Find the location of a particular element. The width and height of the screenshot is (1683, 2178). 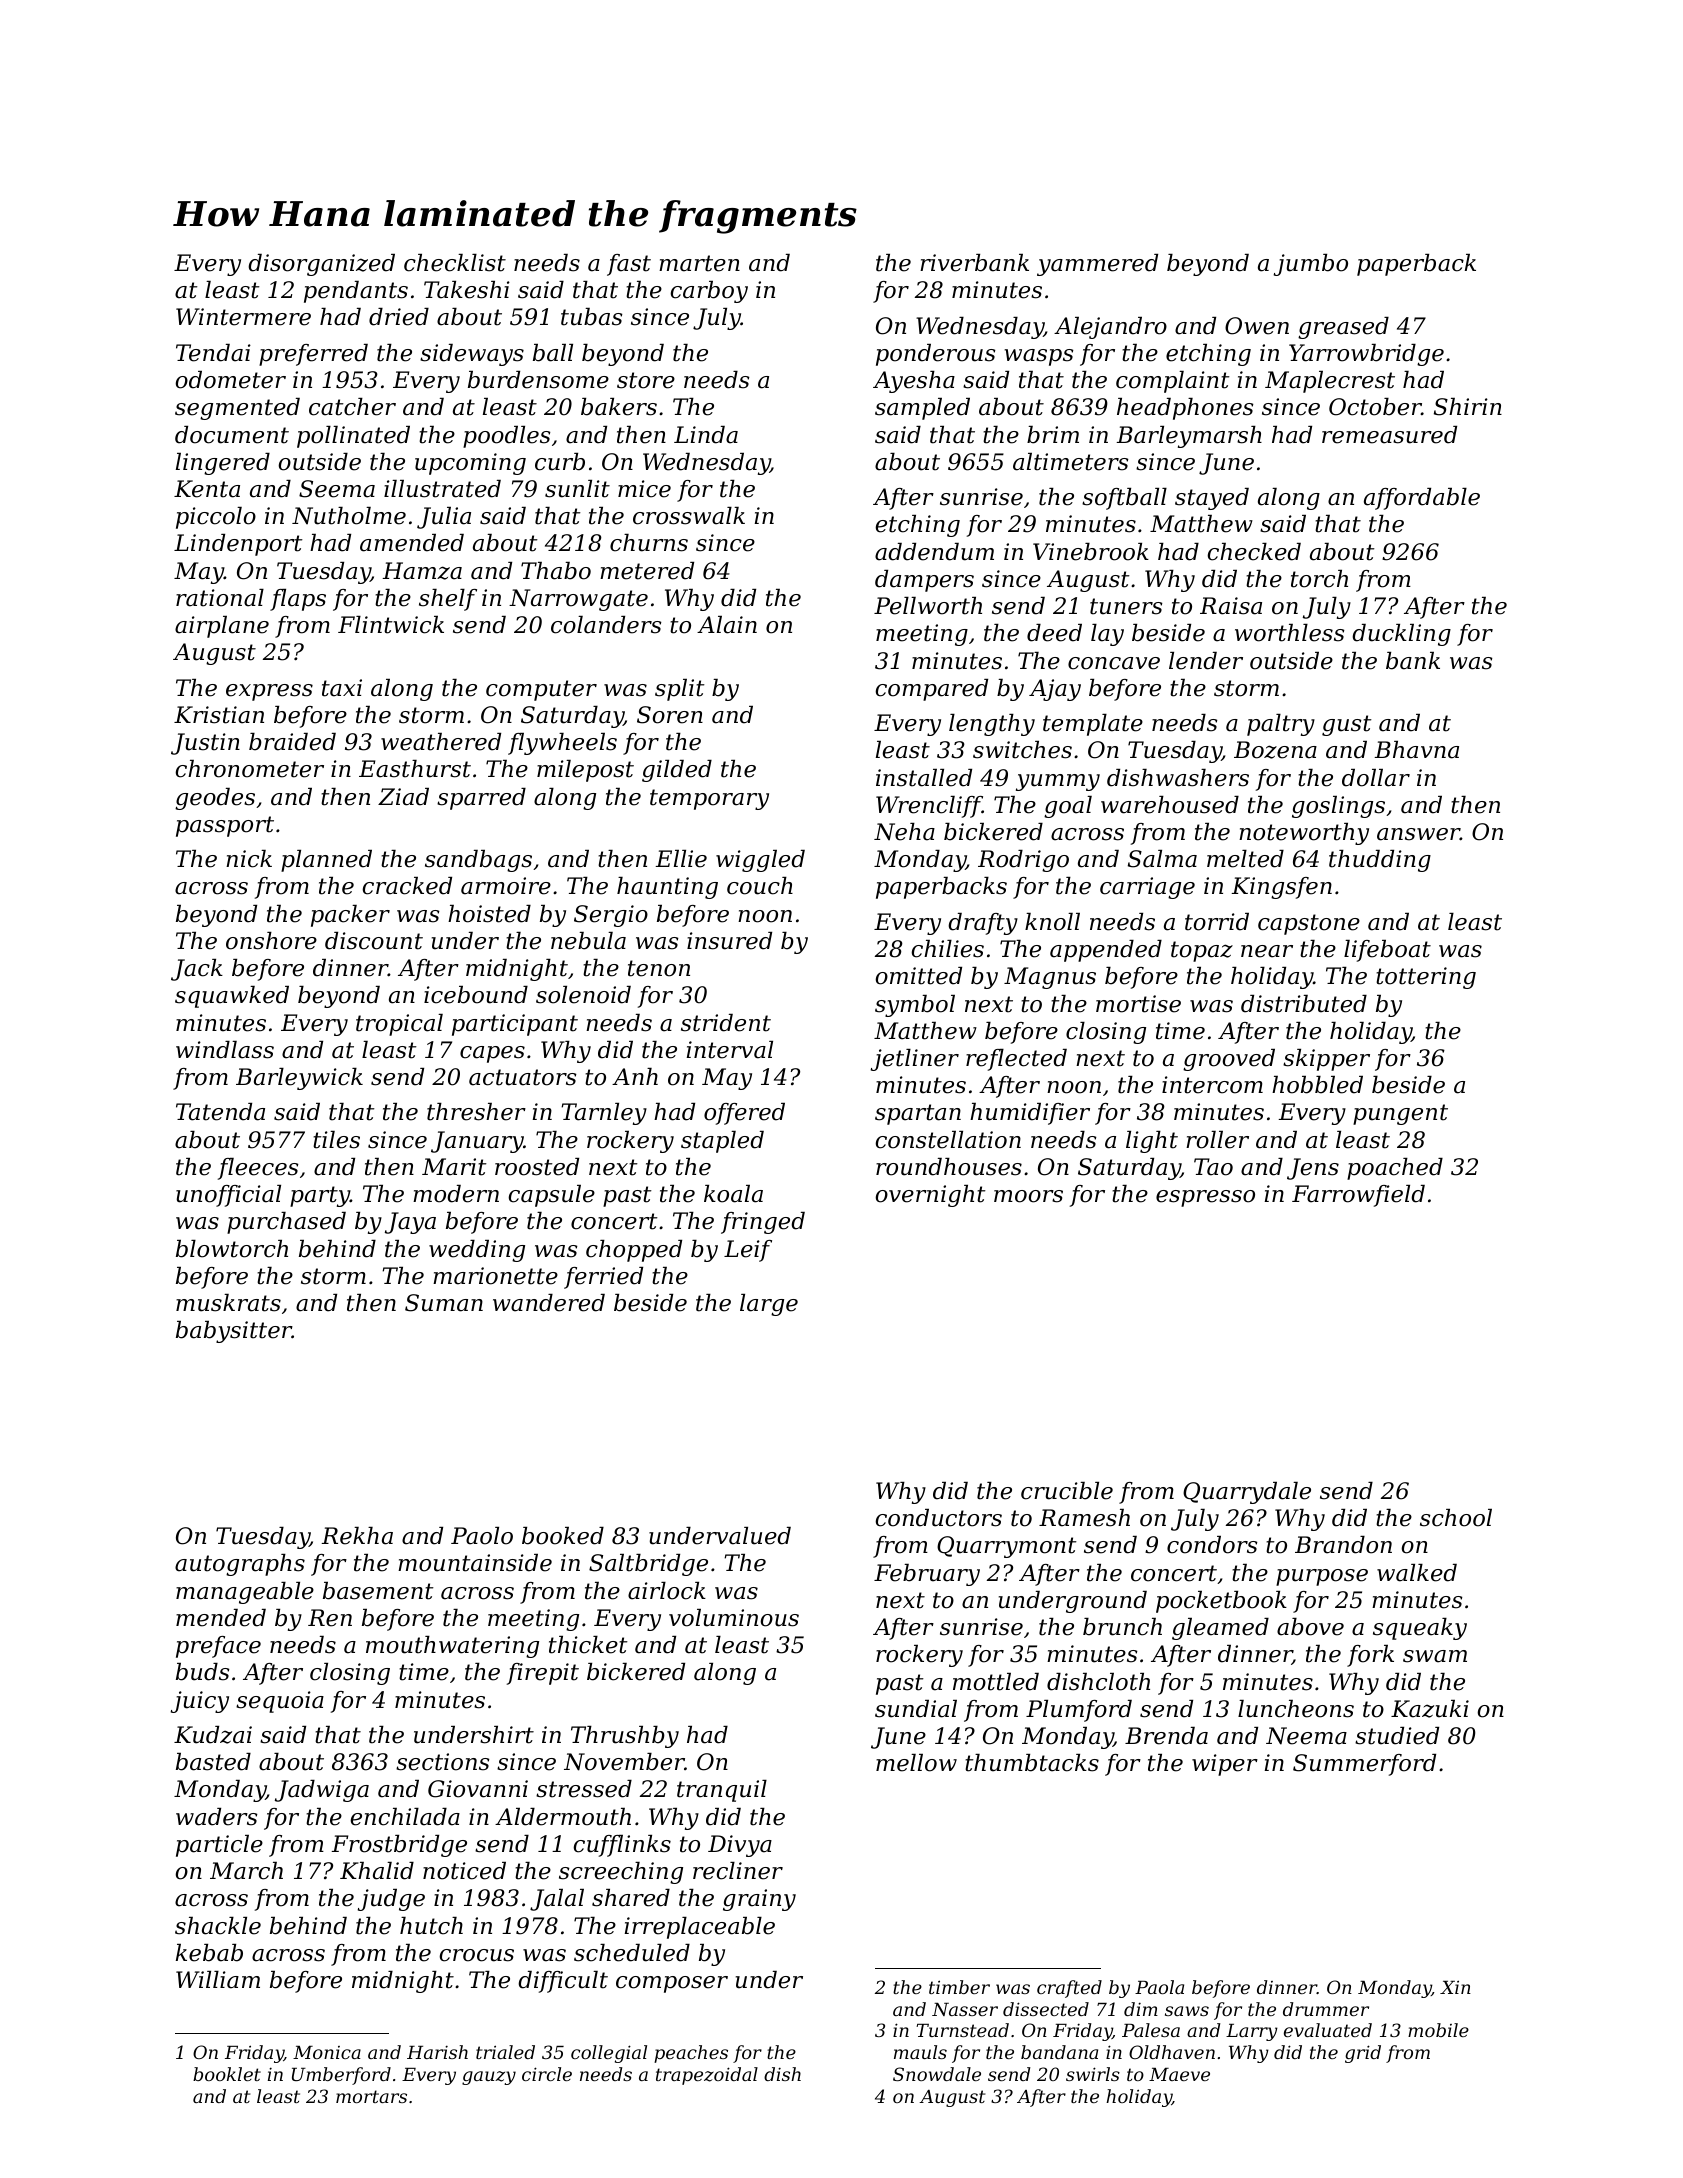

duckling is located at coordinates (1401, 635).
